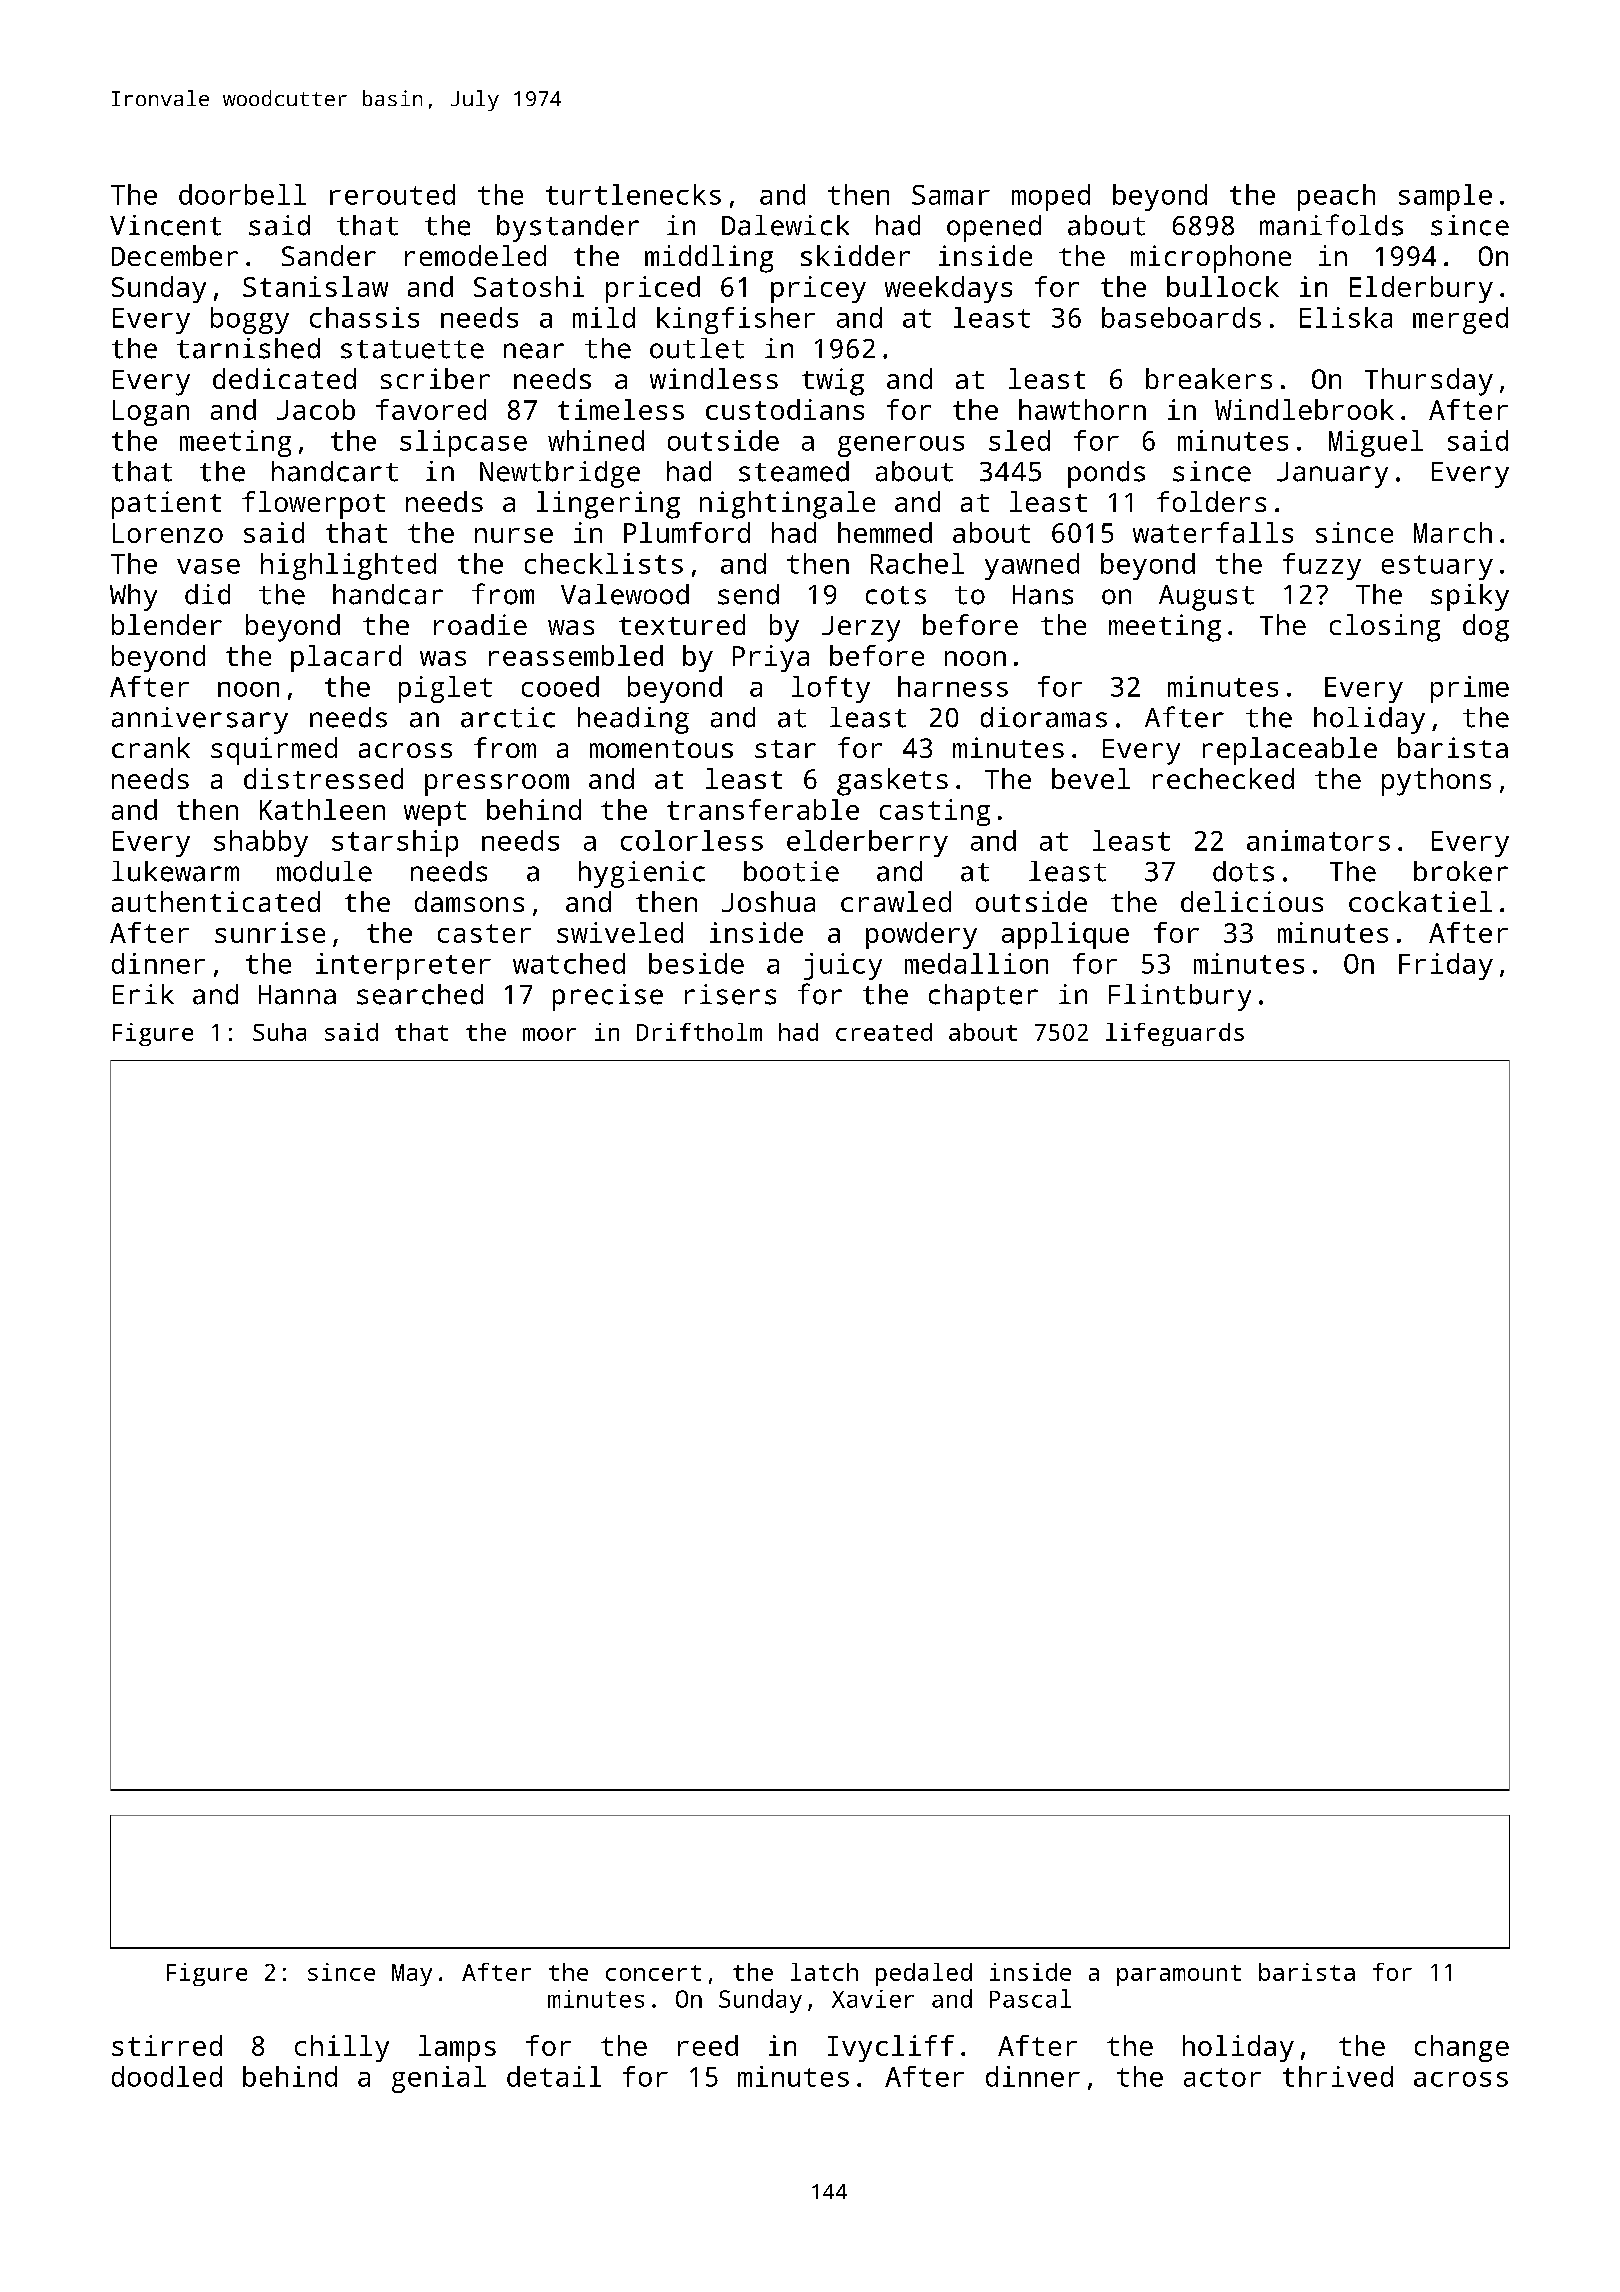  I want to click on concert, so click(653, 1973).
